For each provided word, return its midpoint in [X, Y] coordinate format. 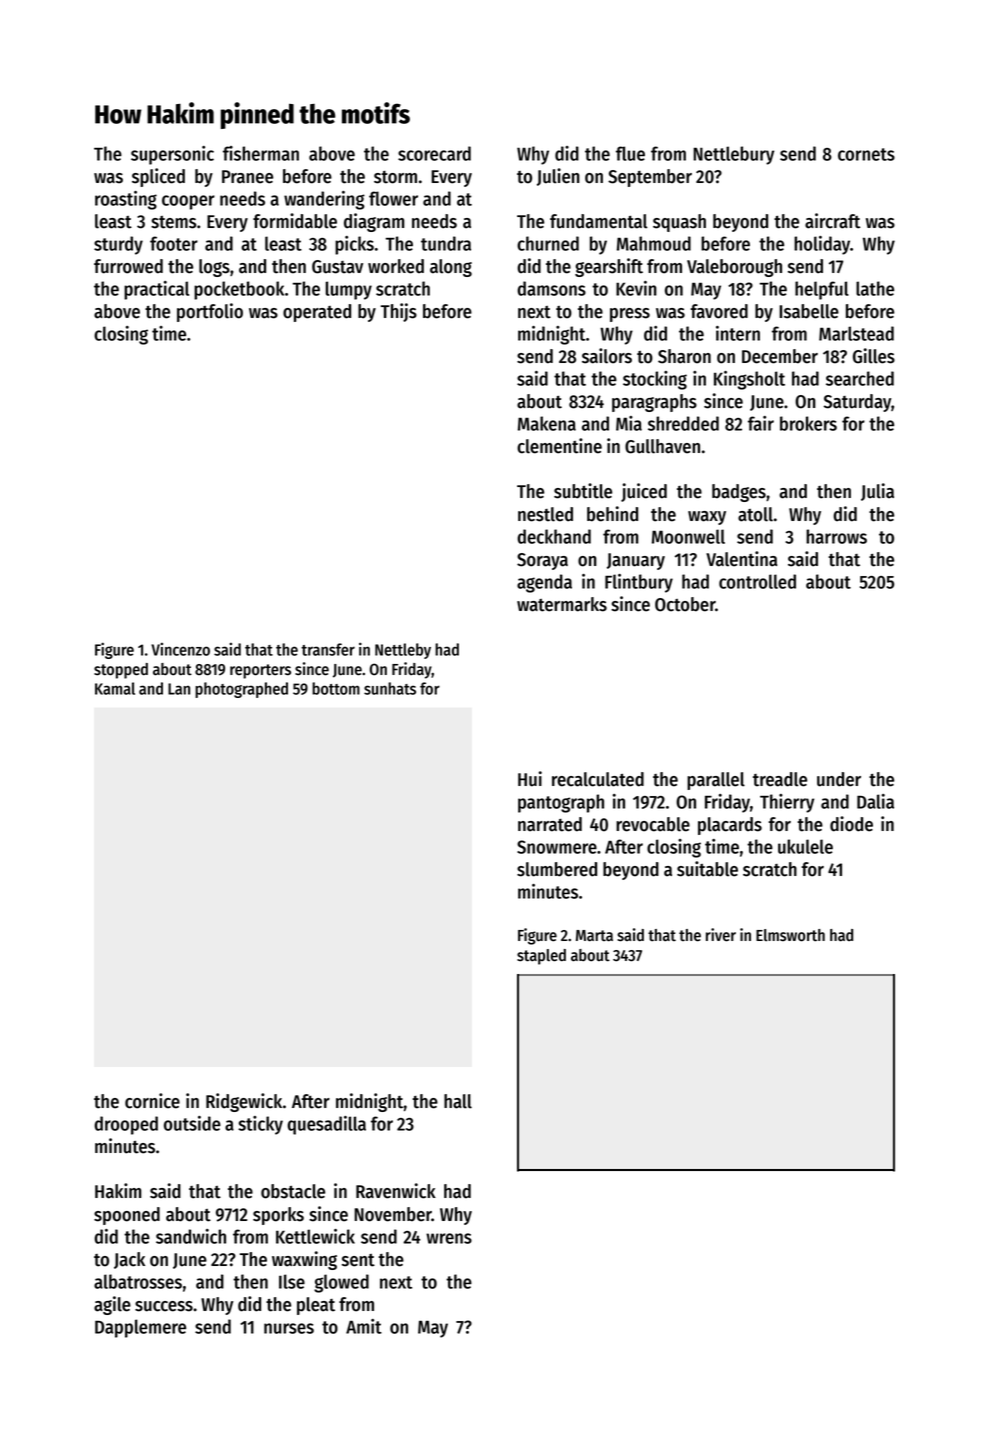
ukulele [805, 846]
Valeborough [734, 268]
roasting [126, 200]
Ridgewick [244, 1102]
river [721, 935]
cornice [152, 1101]
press [630, 315]
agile [112, 1305]
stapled [541, 957]
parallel [716, 781]
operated [317, 313]
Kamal [115, 688]
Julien [558, 177]
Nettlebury [733, 155]
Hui [530, 779]
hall [458, 1101]
